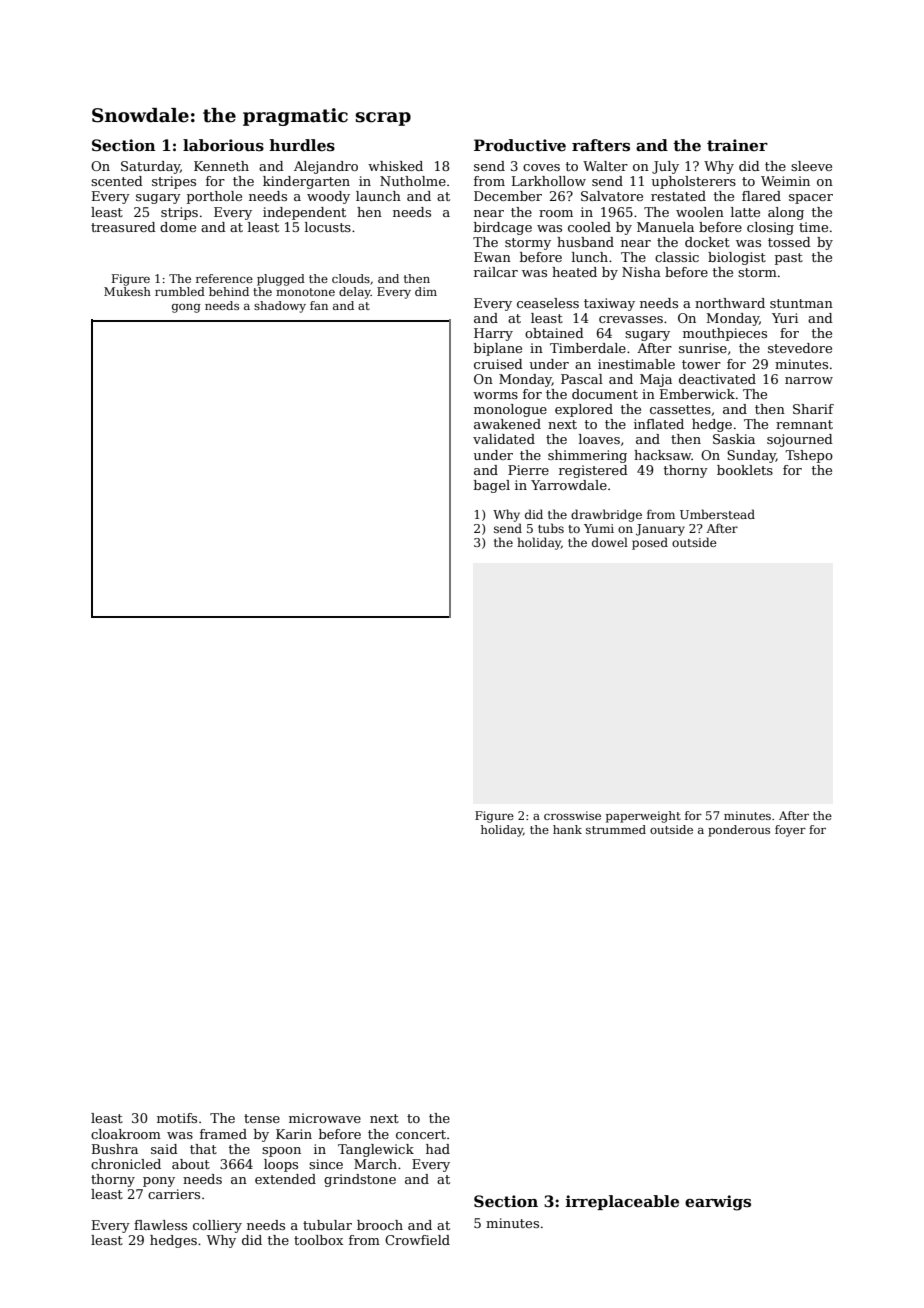 The height and width of the image is (1308, 924). What do you see at coordinates (551, 528) in the image?
I see `tubs` at bounding box center [551, 528].
